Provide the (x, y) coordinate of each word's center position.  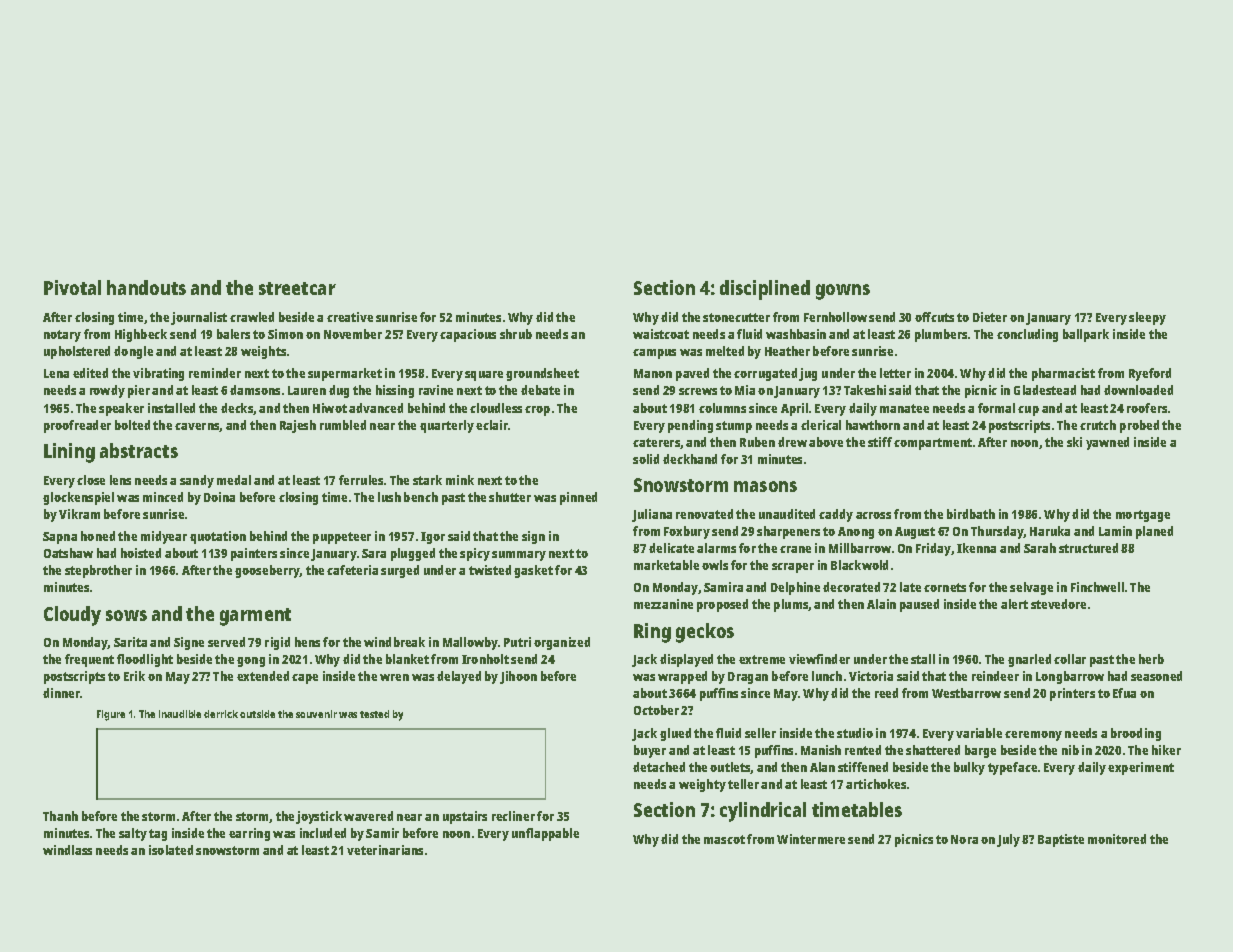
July (1008, 840)
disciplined (765, 290)
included (323, 833)
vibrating (158, 374)
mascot (724, 839)
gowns (843, 292)
